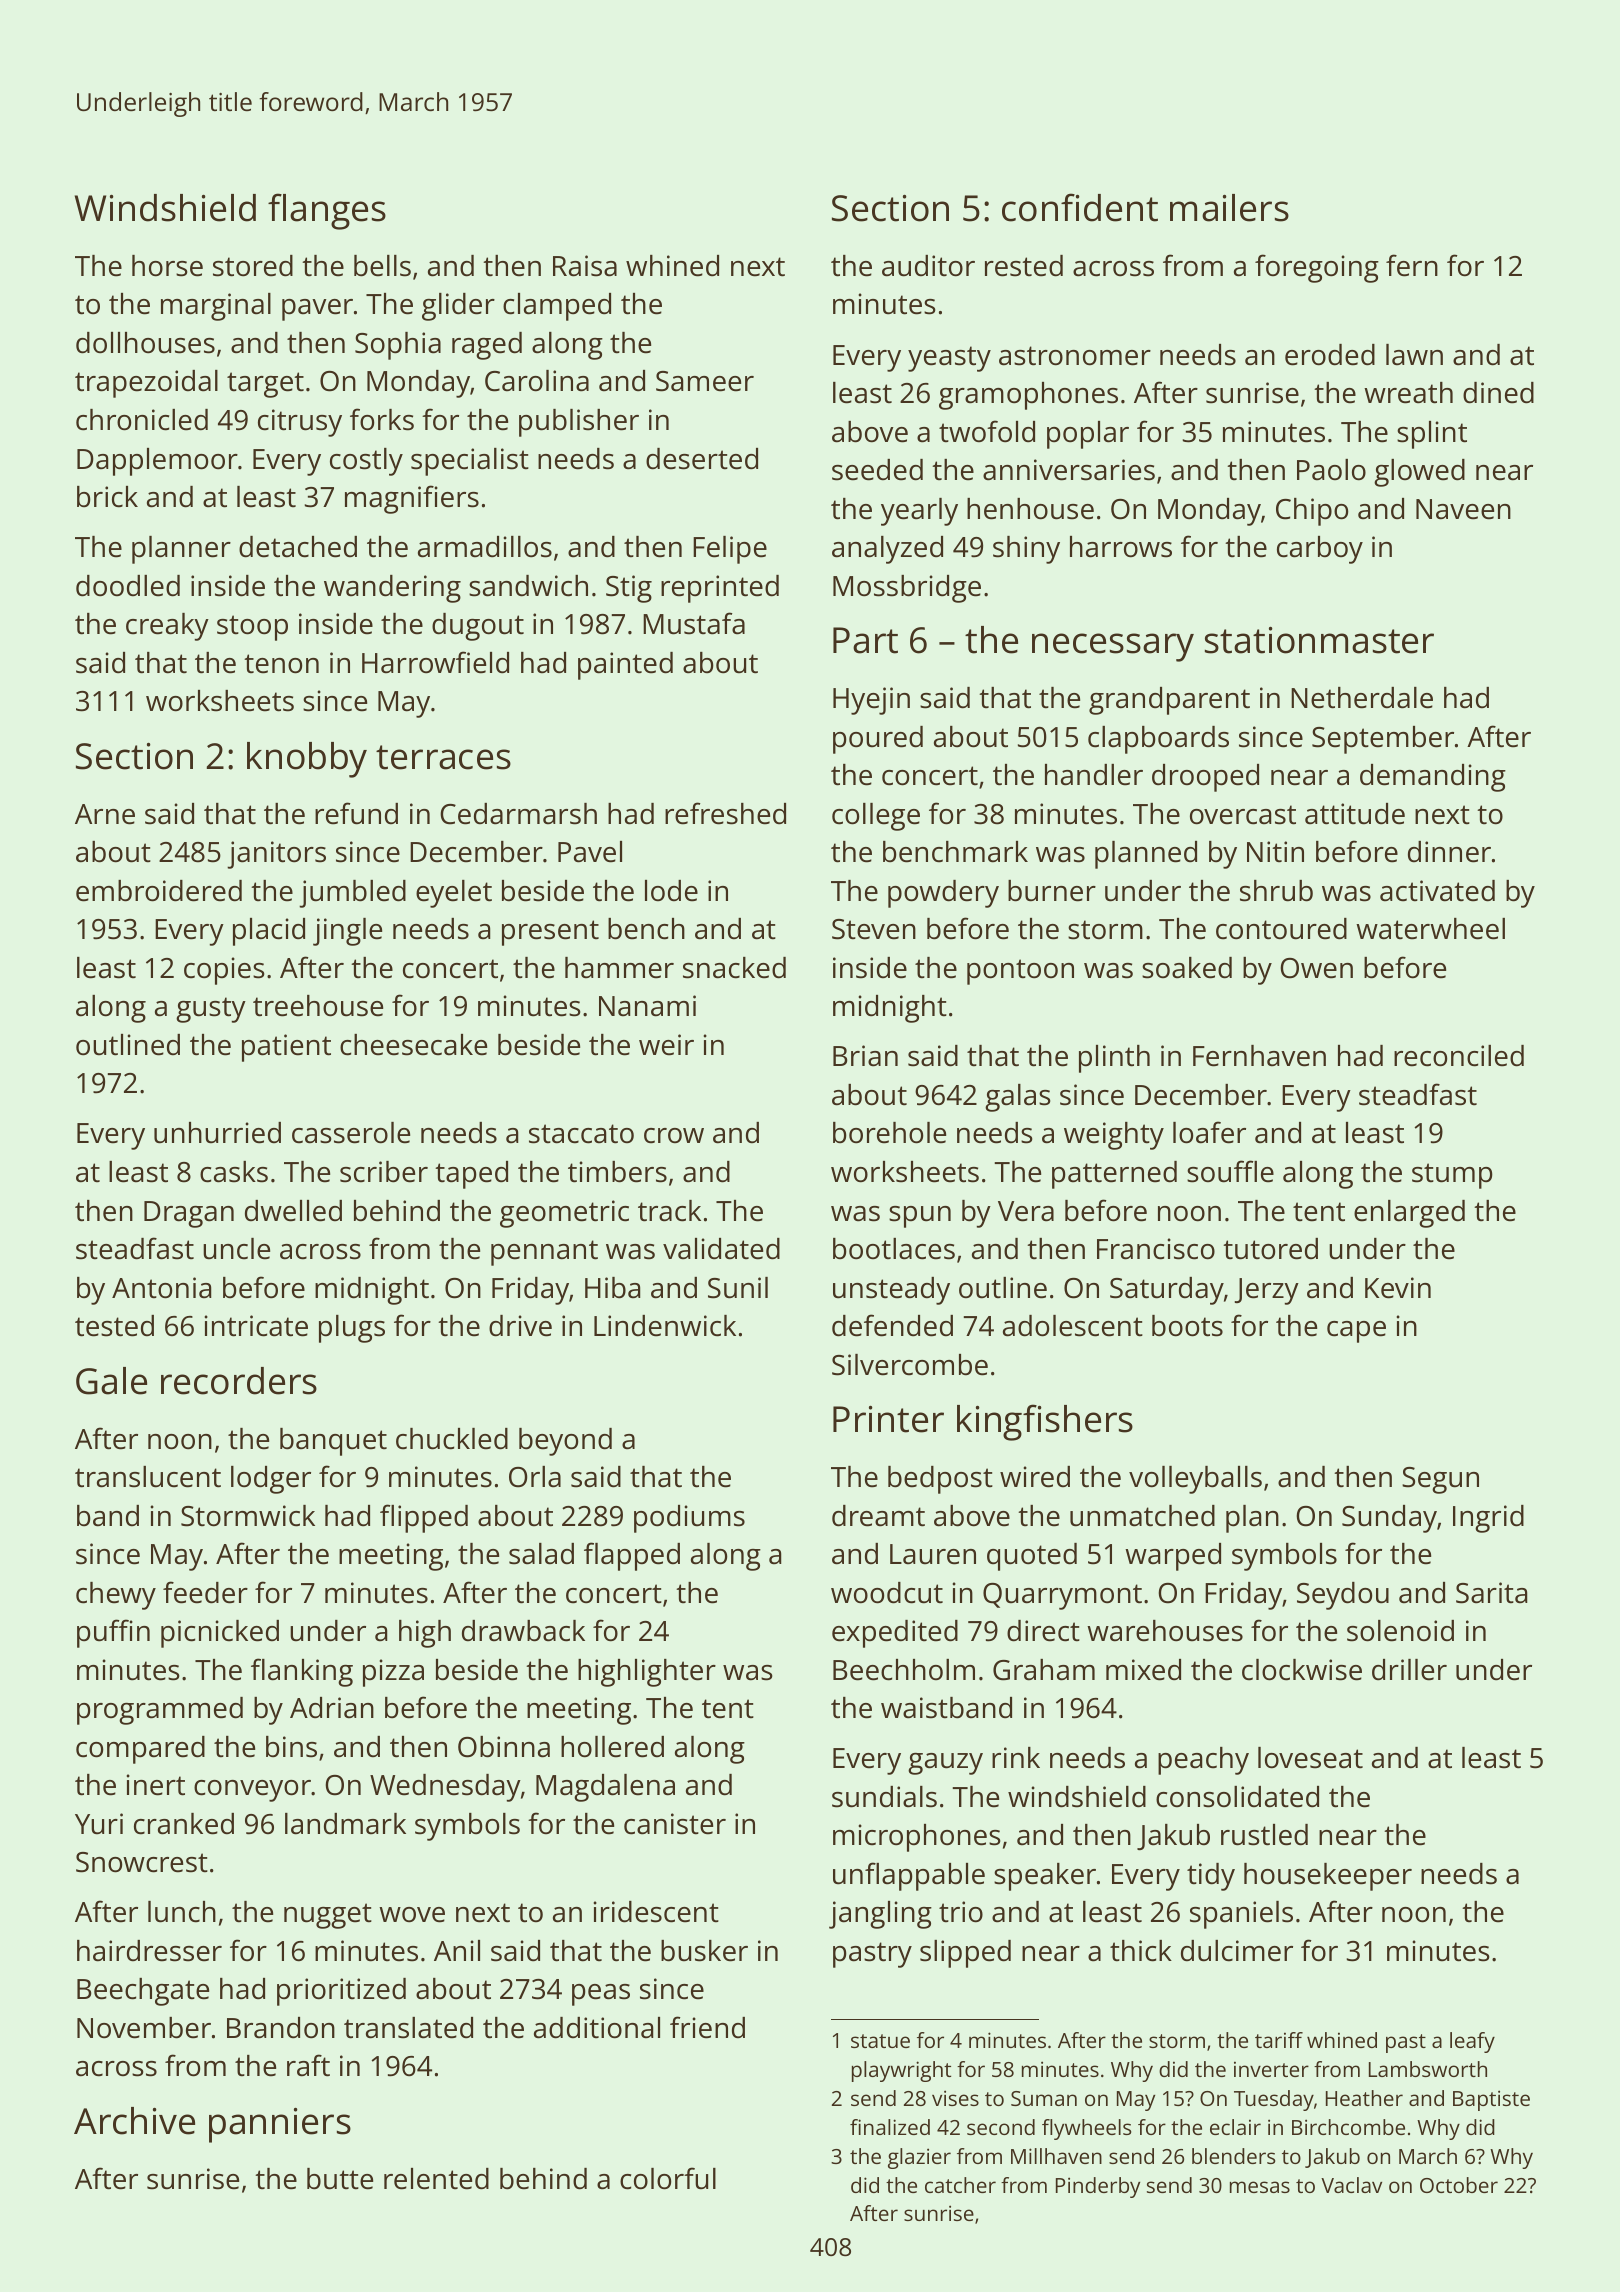 The height and width of the screenshot is (2292, 1620). What do you see at coordinates (189, 1214) in the screenshot?
I see `Dragan` at bounding box center [189, 1214].
